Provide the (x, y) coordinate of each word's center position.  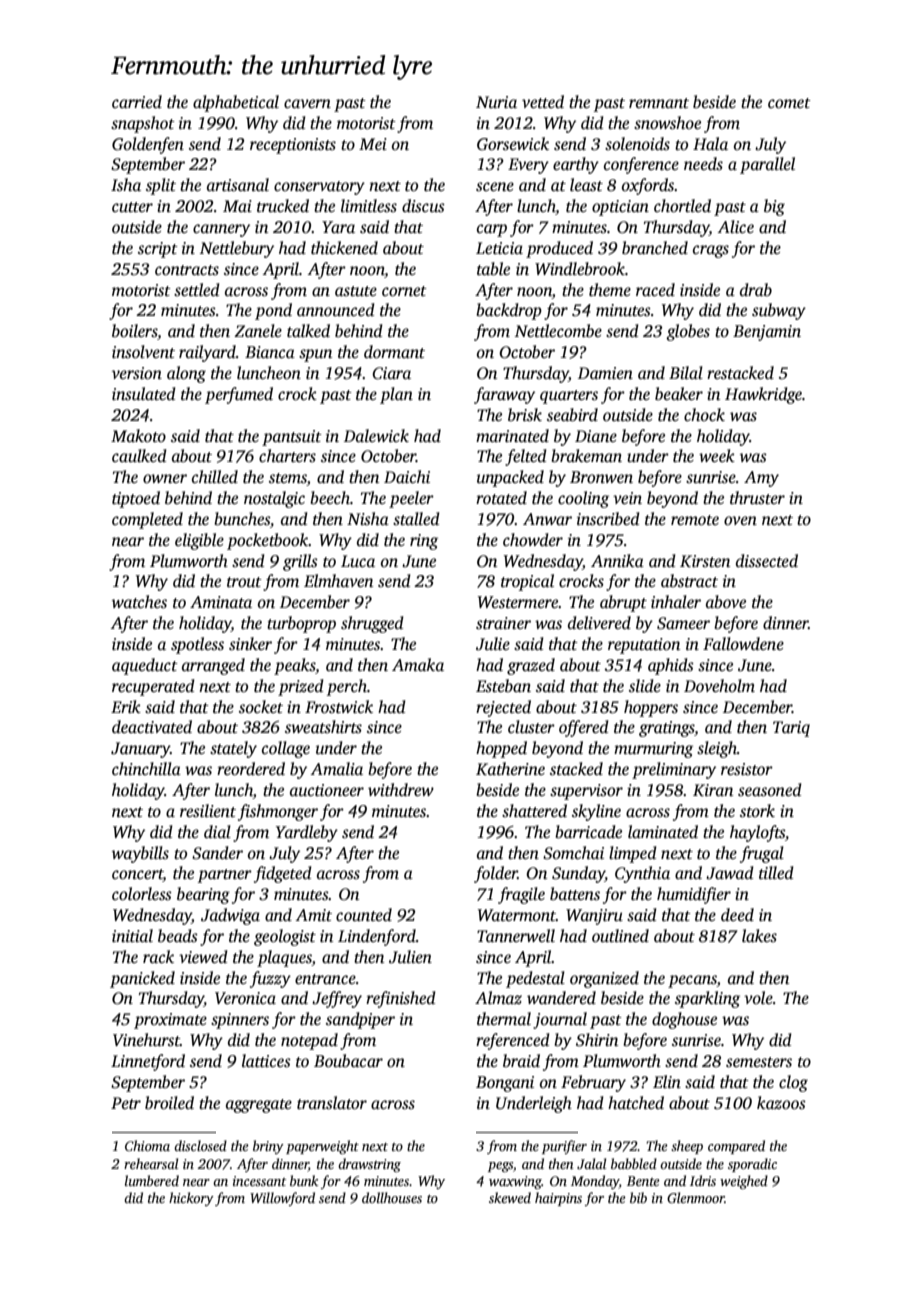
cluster (531, 727)
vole (758, 997)
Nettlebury (237, 249)
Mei (373, 144)
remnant (659, 103)
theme (610, 289)
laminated (663, 832)
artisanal (238, 185)
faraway (504, 395)
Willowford (282, 1199)
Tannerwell (516, 936)
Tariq (791, 729)
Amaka (418, 664)
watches (139, 602)
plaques (284, 958)
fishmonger (278, 812)
